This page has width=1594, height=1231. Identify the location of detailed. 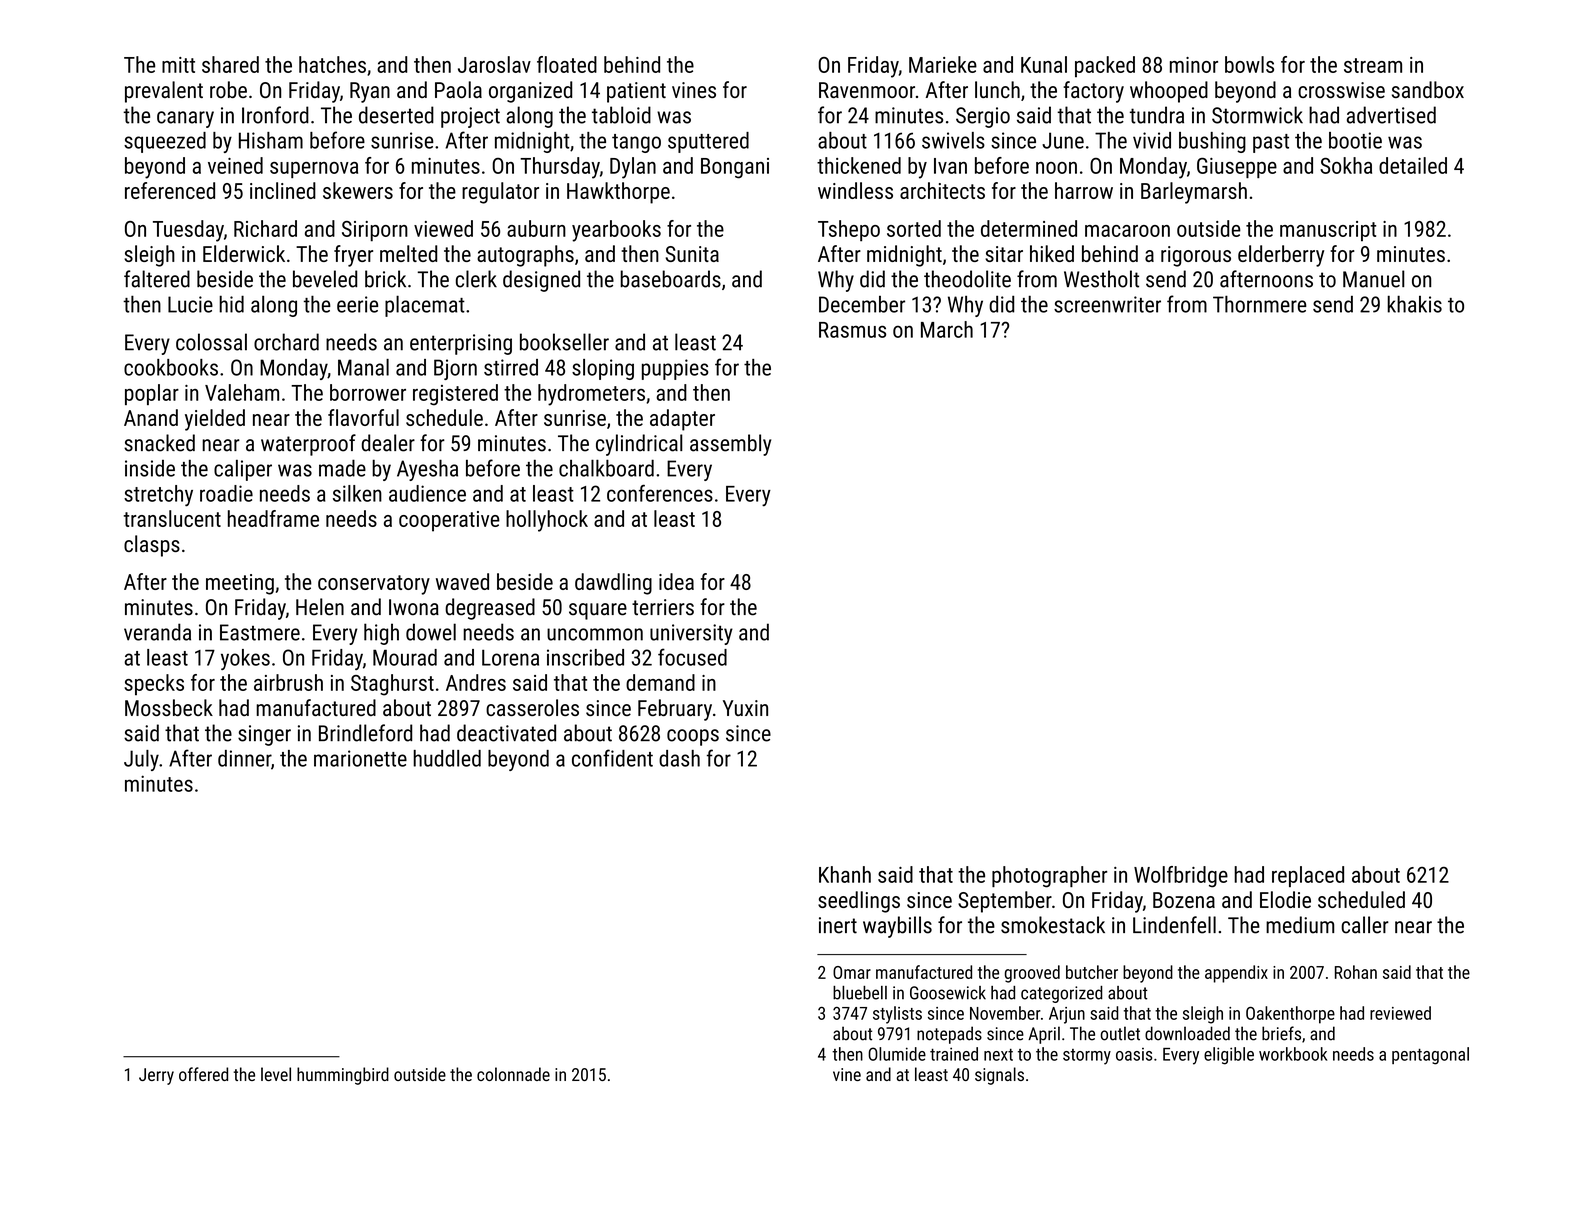
(1413, 165).
